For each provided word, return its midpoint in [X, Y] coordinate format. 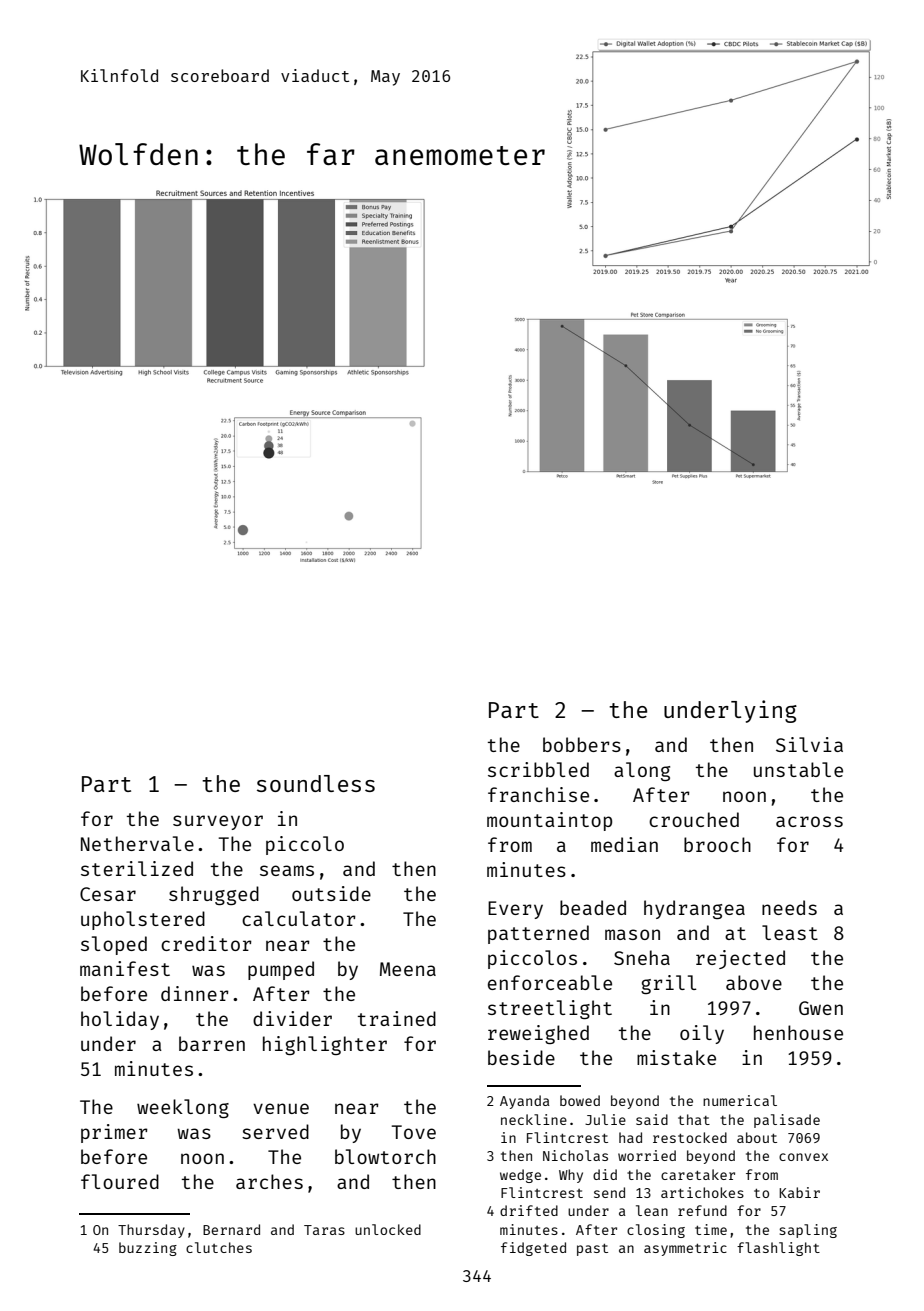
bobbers [582, 744]
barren [212, 1043]
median [624, 844]
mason [632, 934]
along [642, 771]
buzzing [148, 1249]
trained [397, 1018]
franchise [538, 794]
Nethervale [137, 843]
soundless [316, 783]
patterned [538, 934]
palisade [787, 1121]
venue [281, 1108]
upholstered [143, 920]
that [694, 1119]
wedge [520, 1176]
